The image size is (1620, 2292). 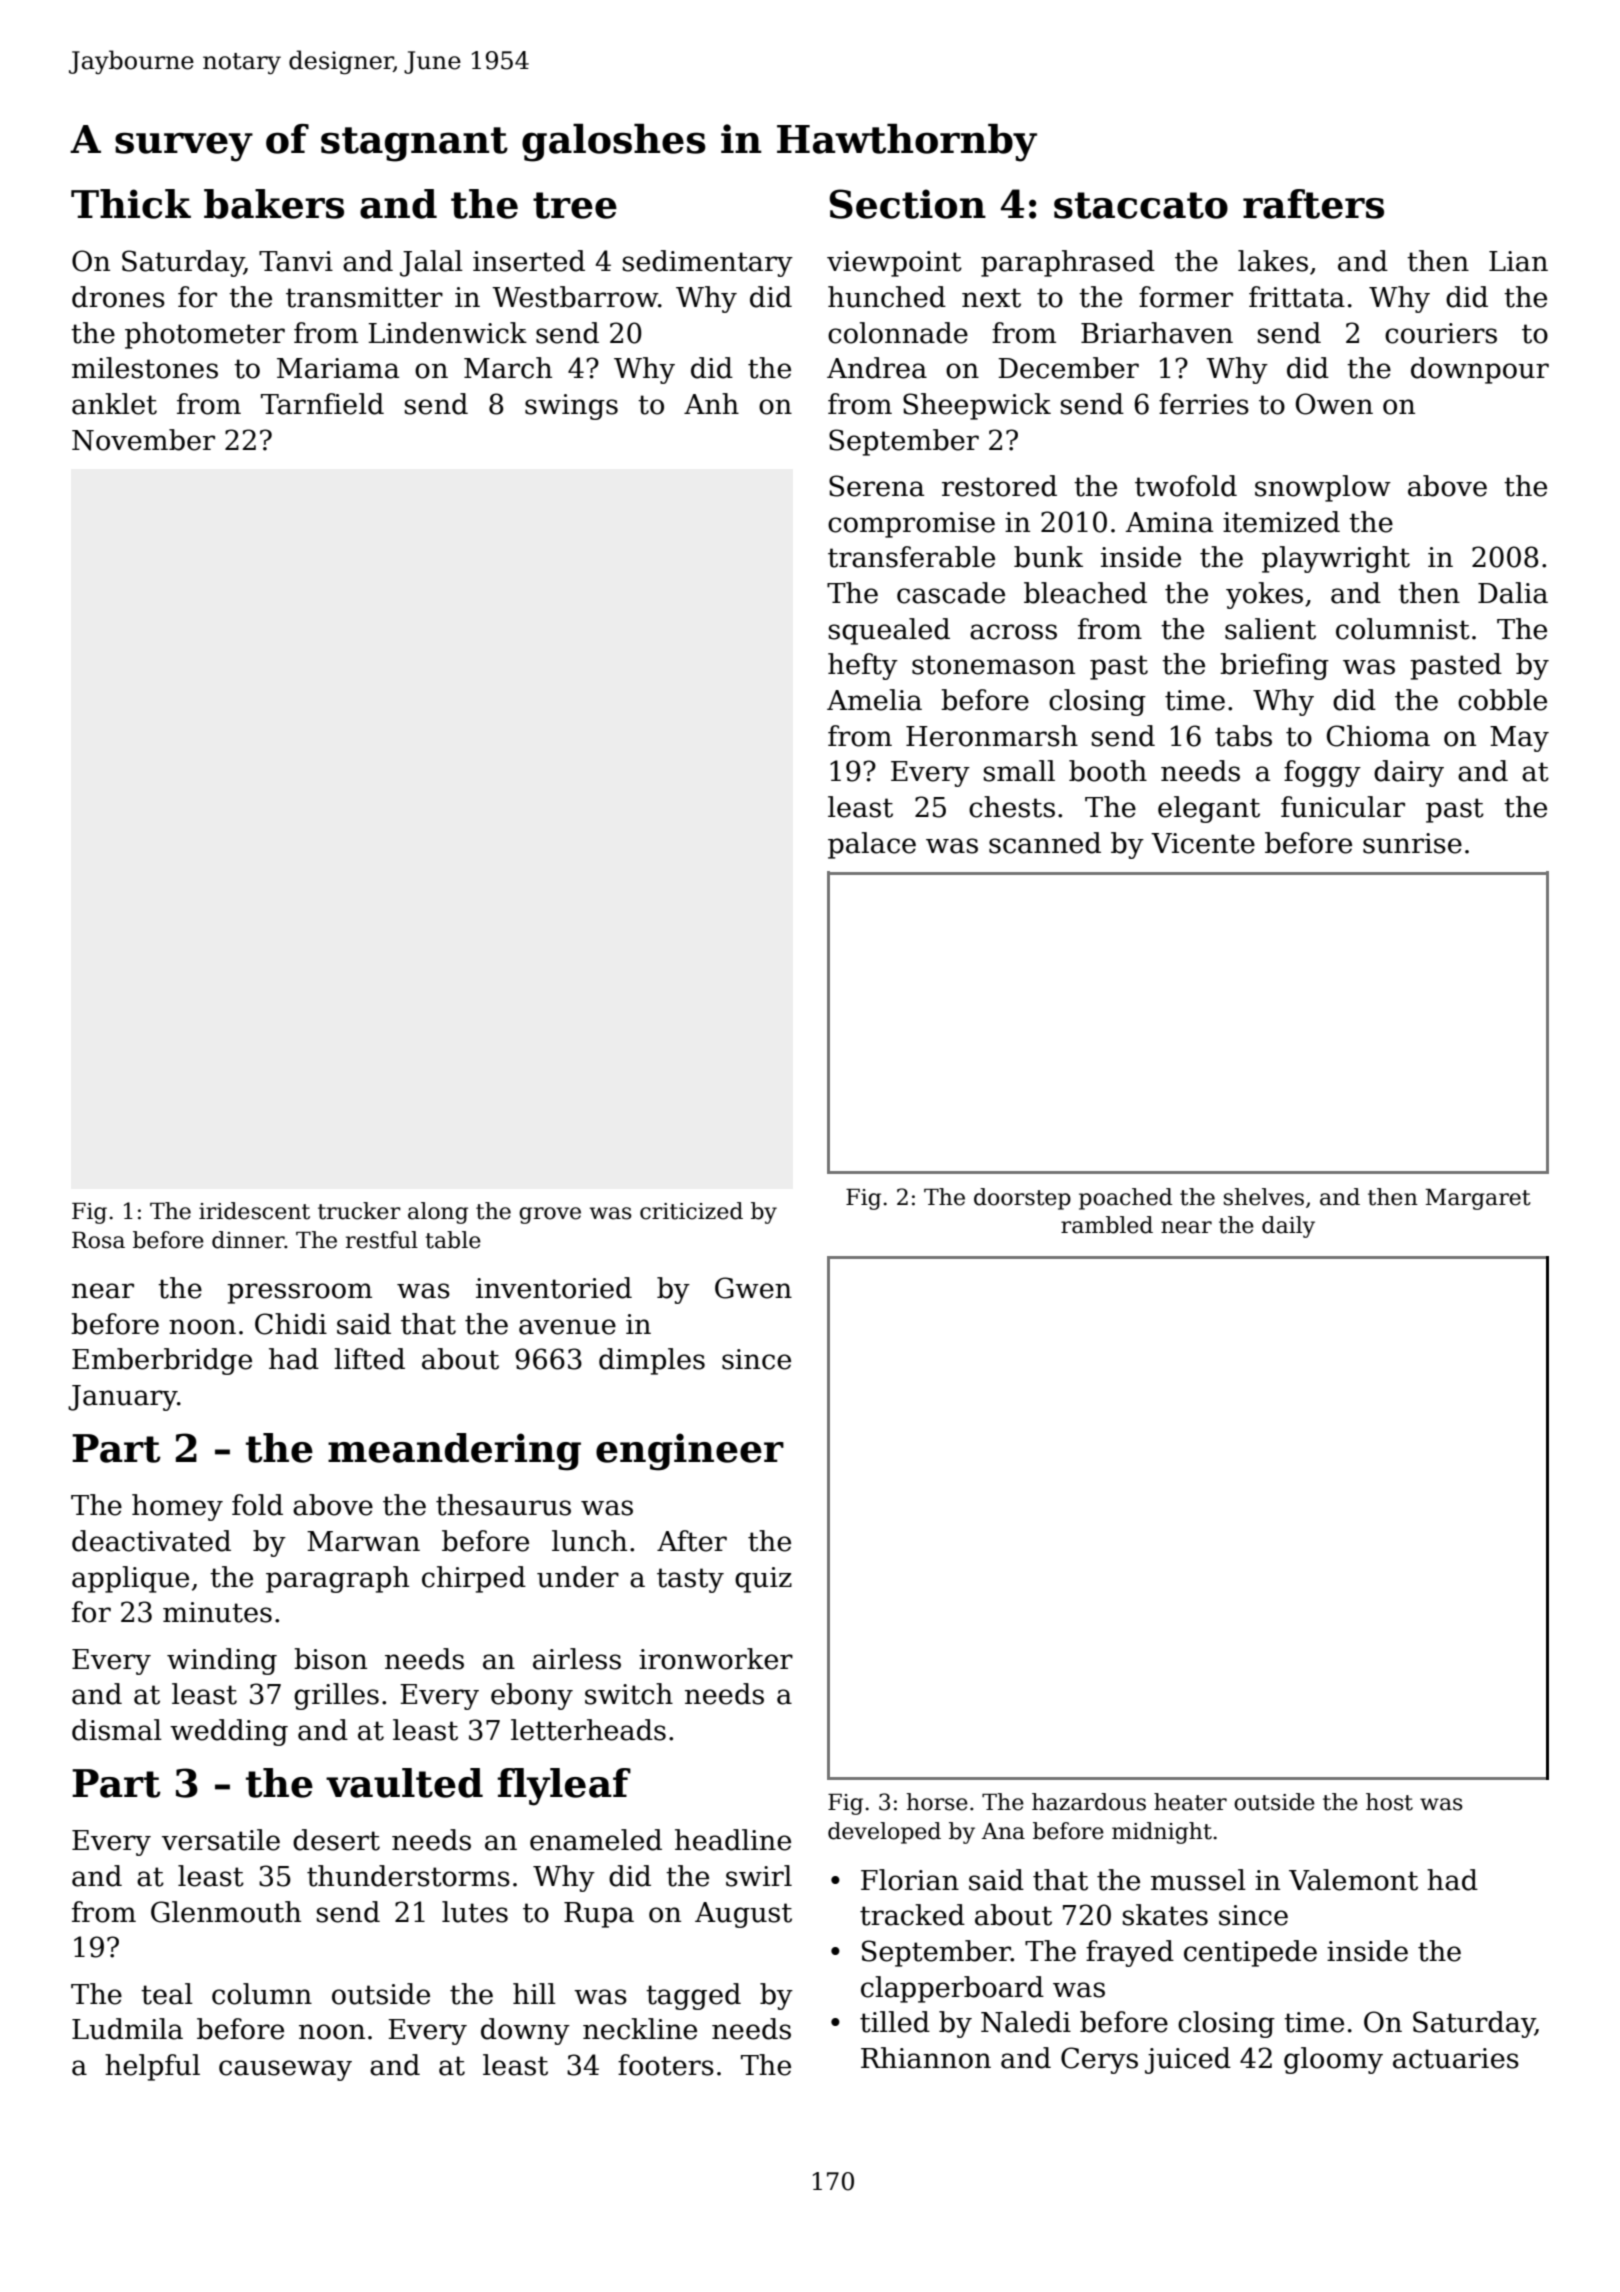 What do you see at coordinates (254, 1211) in the page?
I see `iridescent` at bounding box center [254, 1211].
